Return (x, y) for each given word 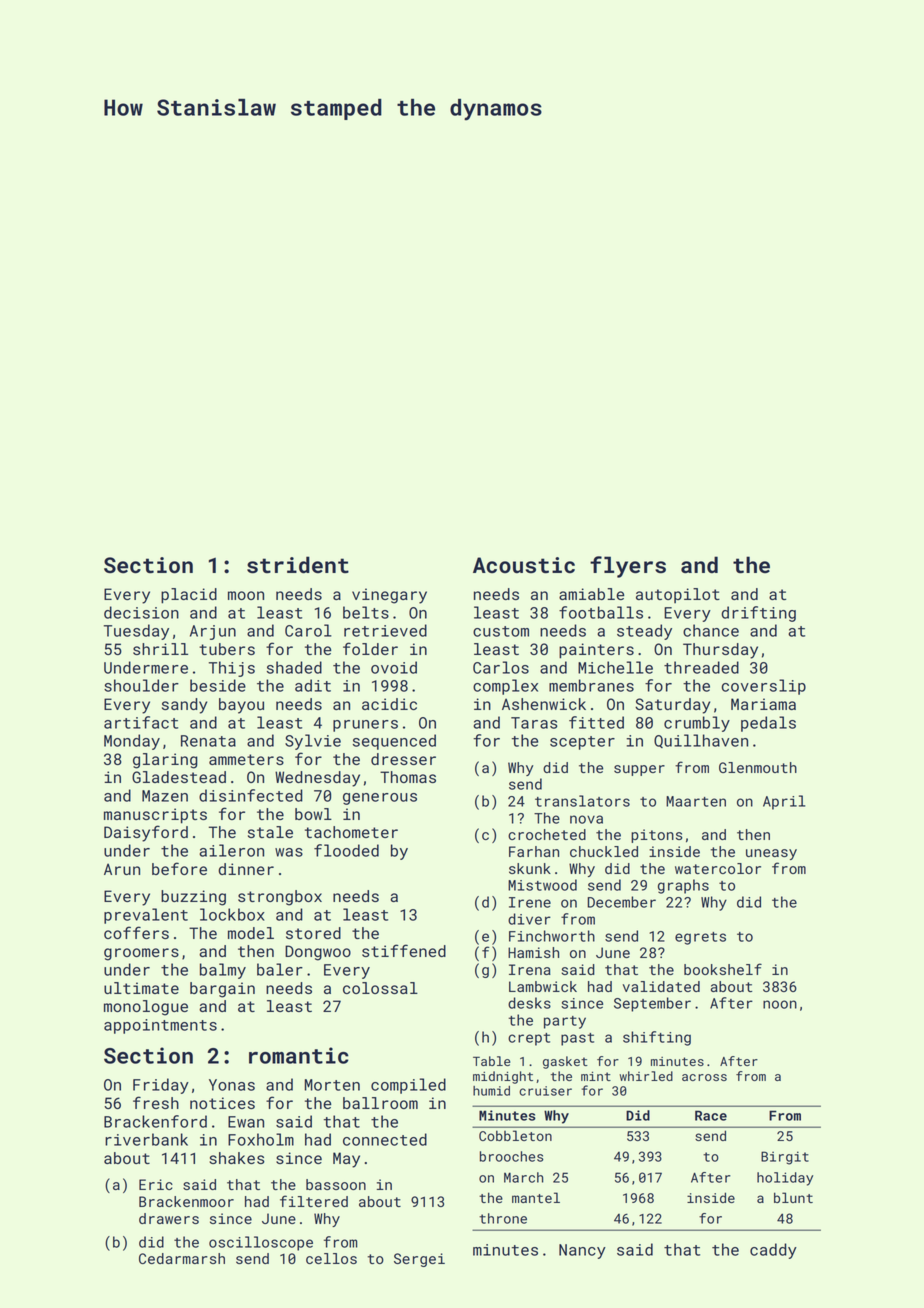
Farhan (534, 851)
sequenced (394, 742)
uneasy (771, 854)
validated (661, 986)
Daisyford (146, 833)
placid (189, 596)
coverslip (764, 687)
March (523, 1177)
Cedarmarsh (182, 1258)
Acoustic (524, 565)
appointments (160, 1026)
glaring (165, 761)
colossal (380, 988)
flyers (628, 567)
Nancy (582, 1251)
